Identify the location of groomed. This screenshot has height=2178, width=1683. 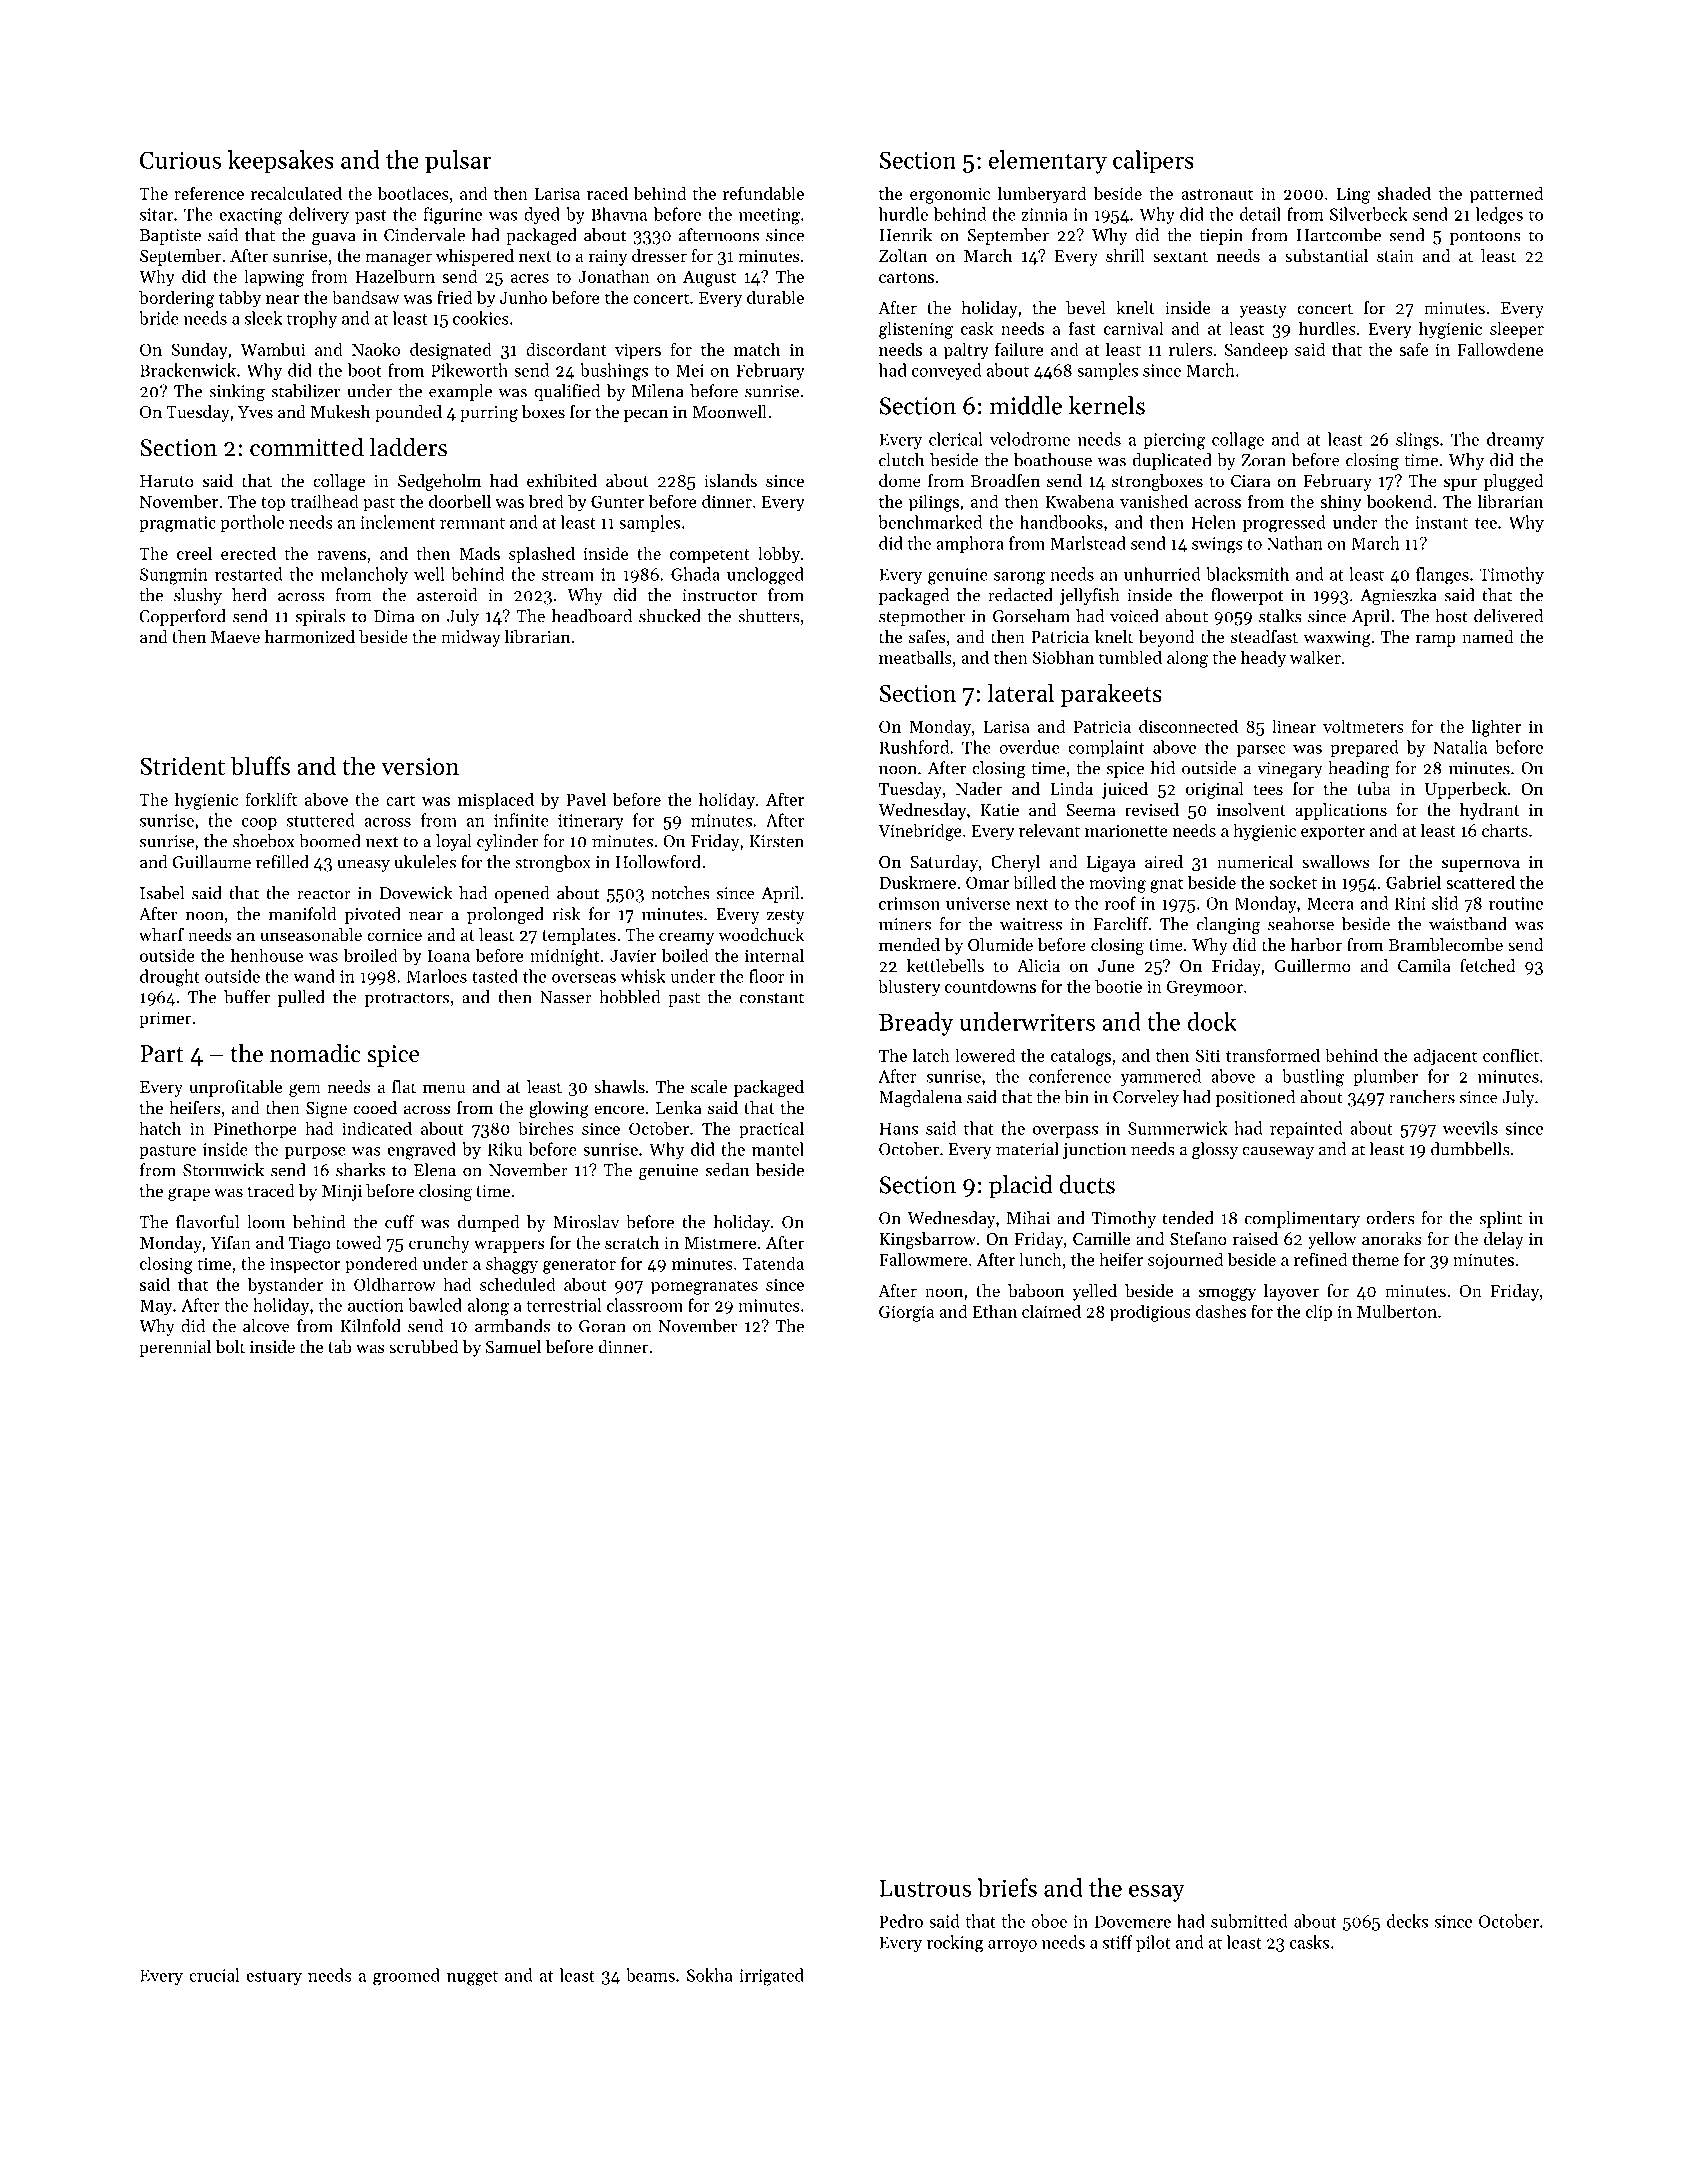
(406, 1977).
